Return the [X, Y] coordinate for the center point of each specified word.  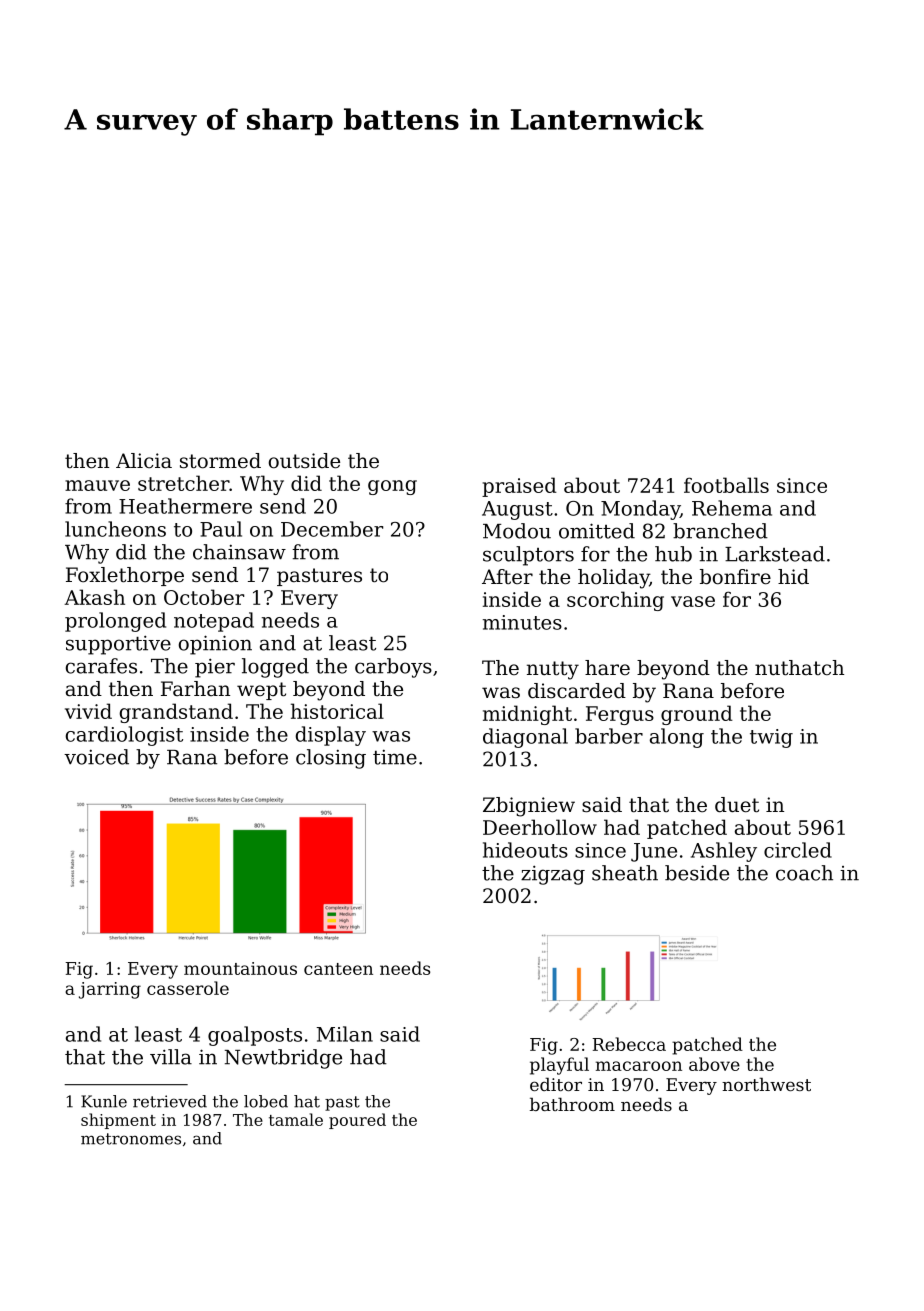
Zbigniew [529, 807]
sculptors [528, 556]
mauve [97, 485]
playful [559, 1066]
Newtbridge [283, 1059]
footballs [726, 485]
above [714, 1064]
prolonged [115, 622]
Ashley [724, 852]
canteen [338, 969]
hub [673, 554]
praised [519, 487]
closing [331, 759]
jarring [110, 990]
